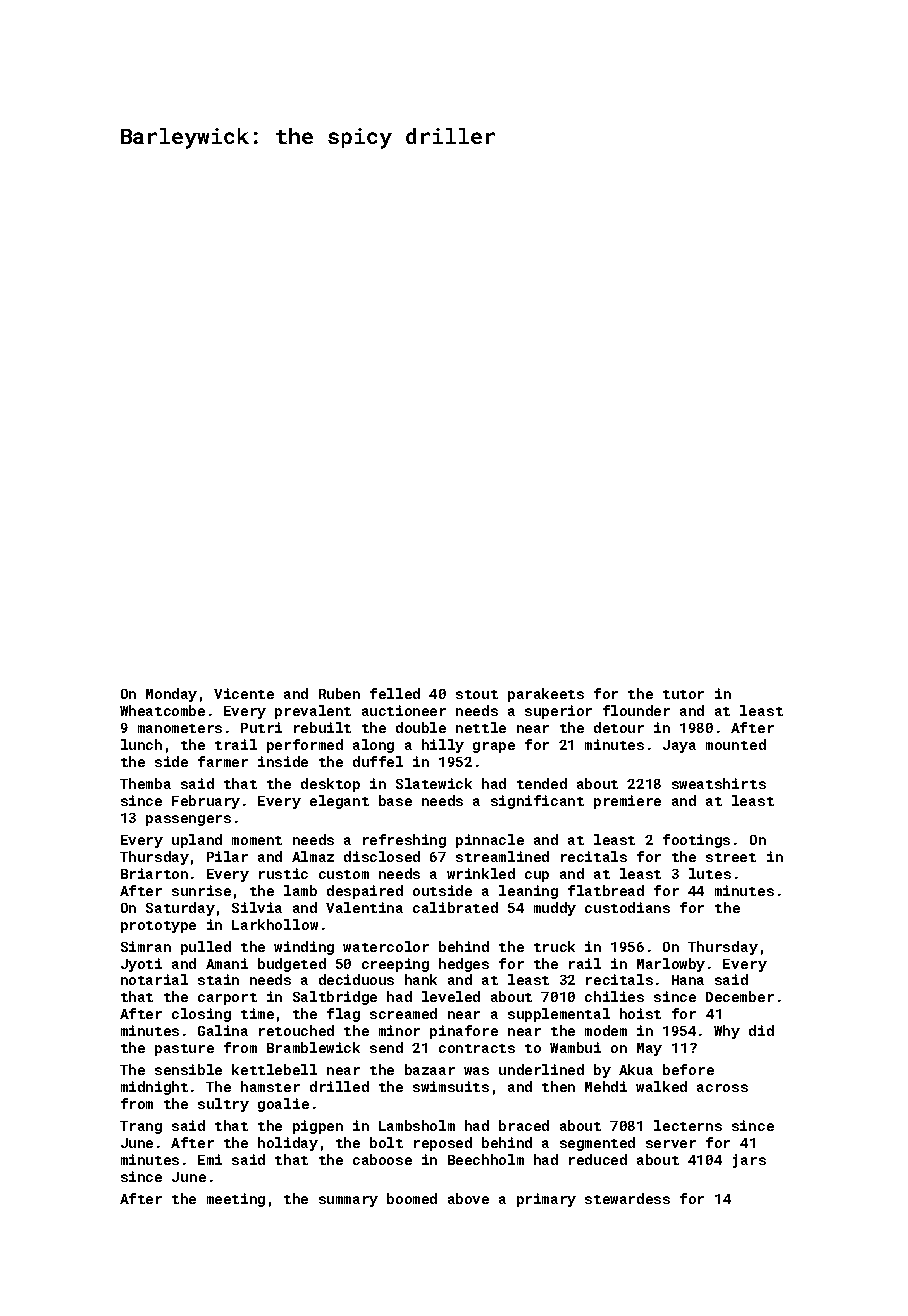 The width and height of the screenshot is (908, 1316). I want to click on calibrated, so click(455, 907).
